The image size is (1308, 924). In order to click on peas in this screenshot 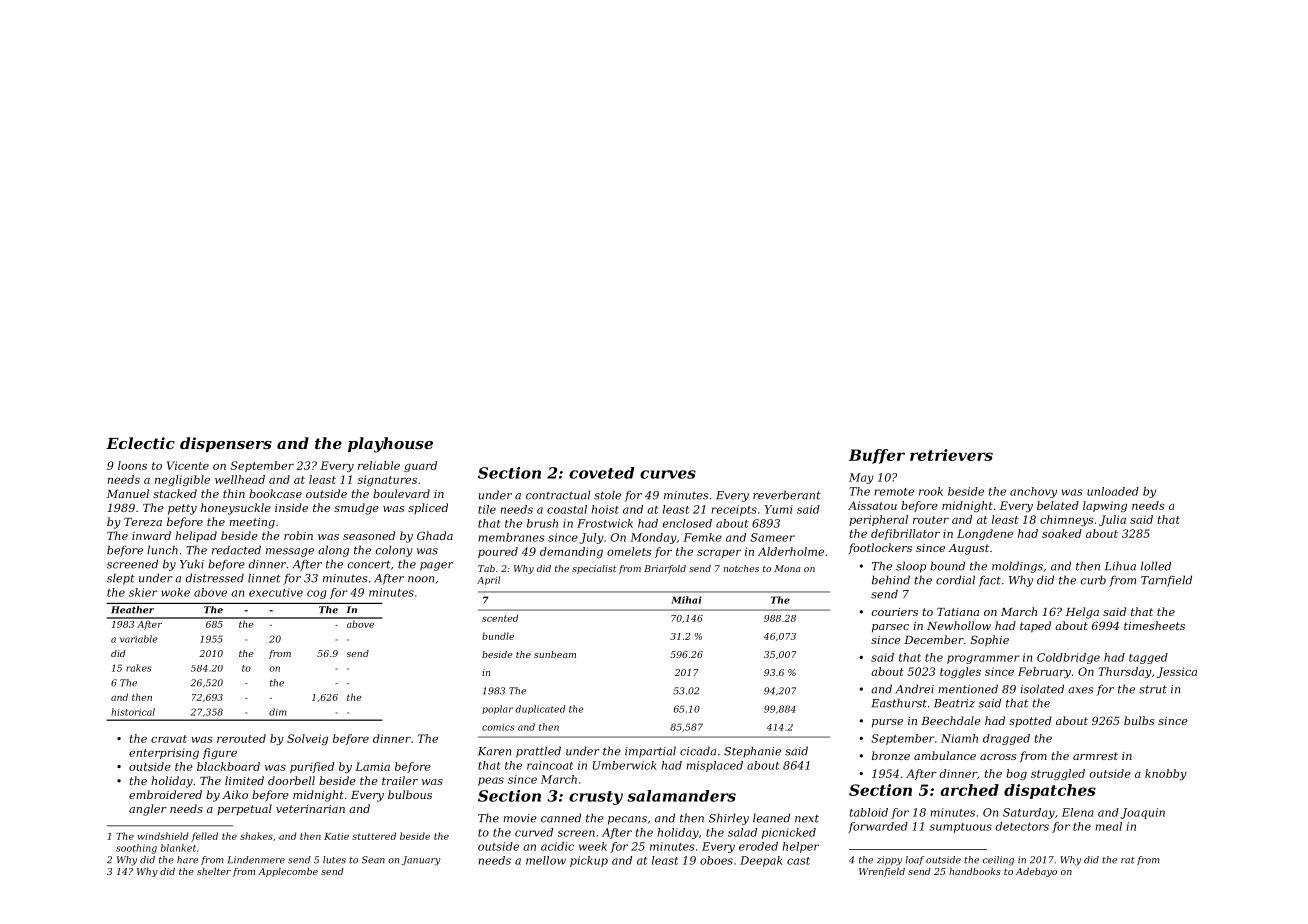, I will do `click(491, 781)`.
